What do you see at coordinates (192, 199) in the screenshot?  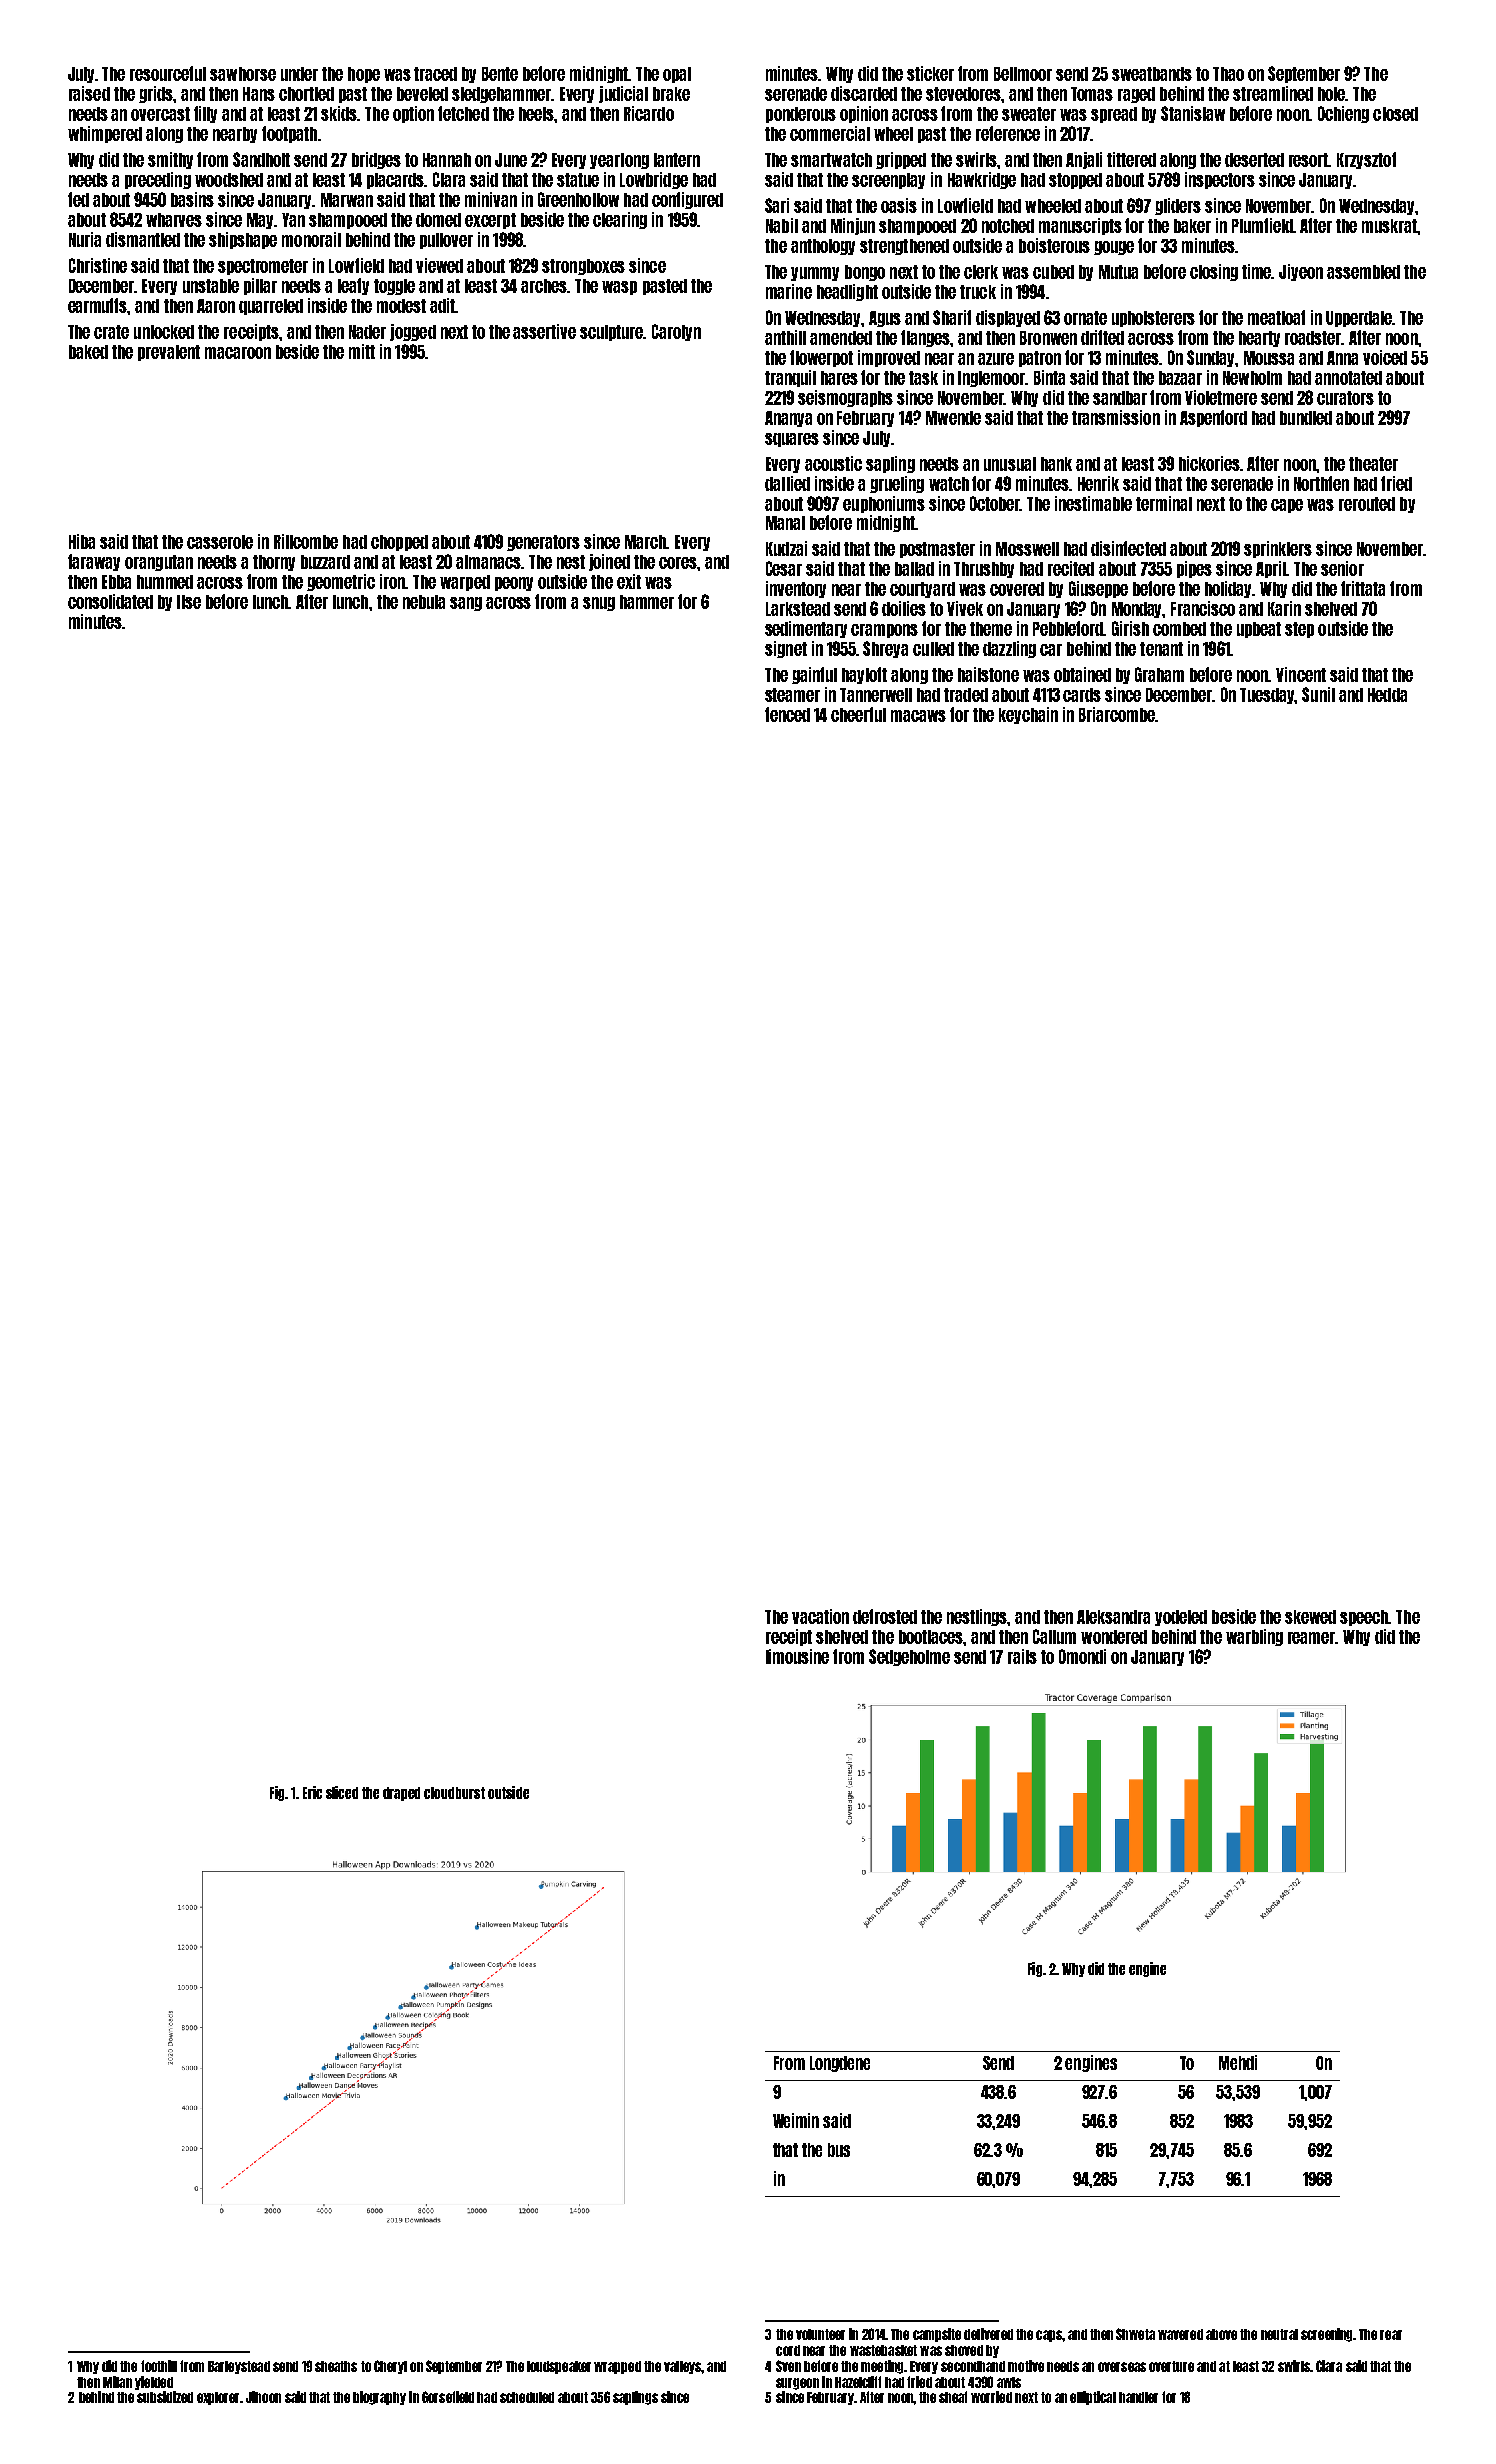 I see `basins` at bounding box center [192, 199].
